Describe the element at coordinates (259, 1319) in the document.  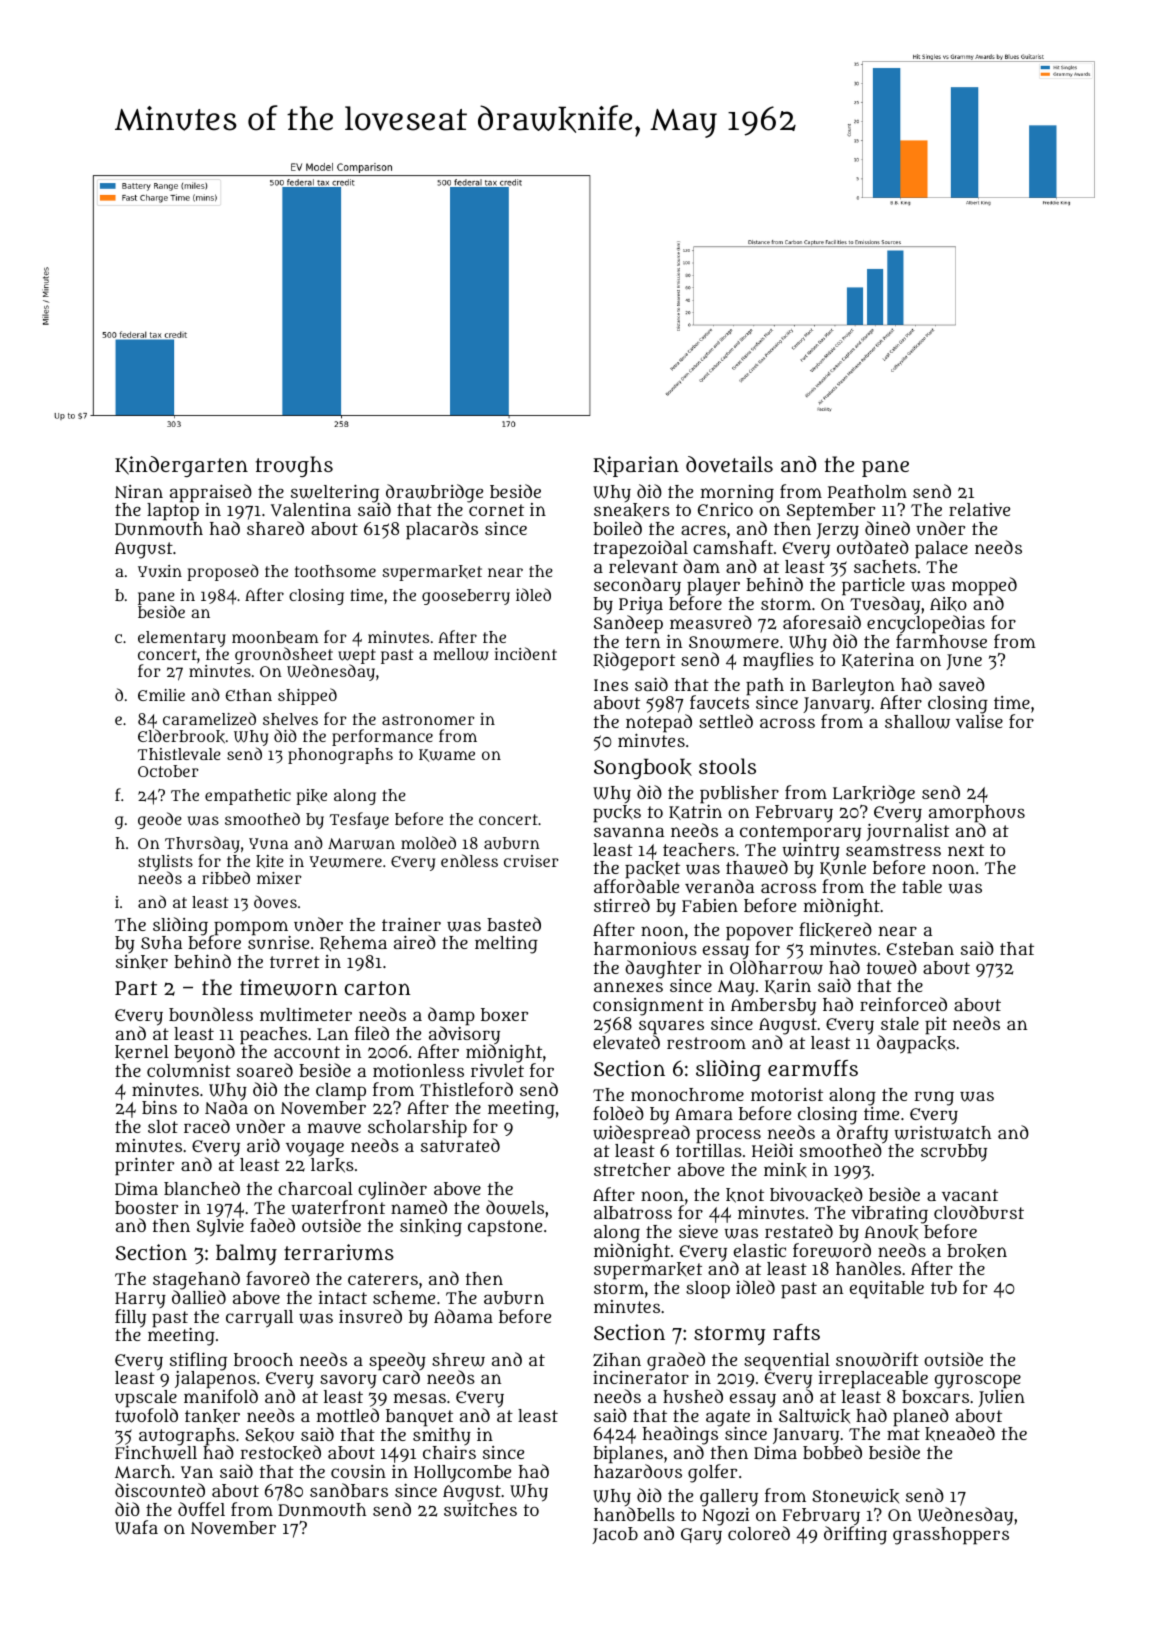
I see `carryall` at that location.
